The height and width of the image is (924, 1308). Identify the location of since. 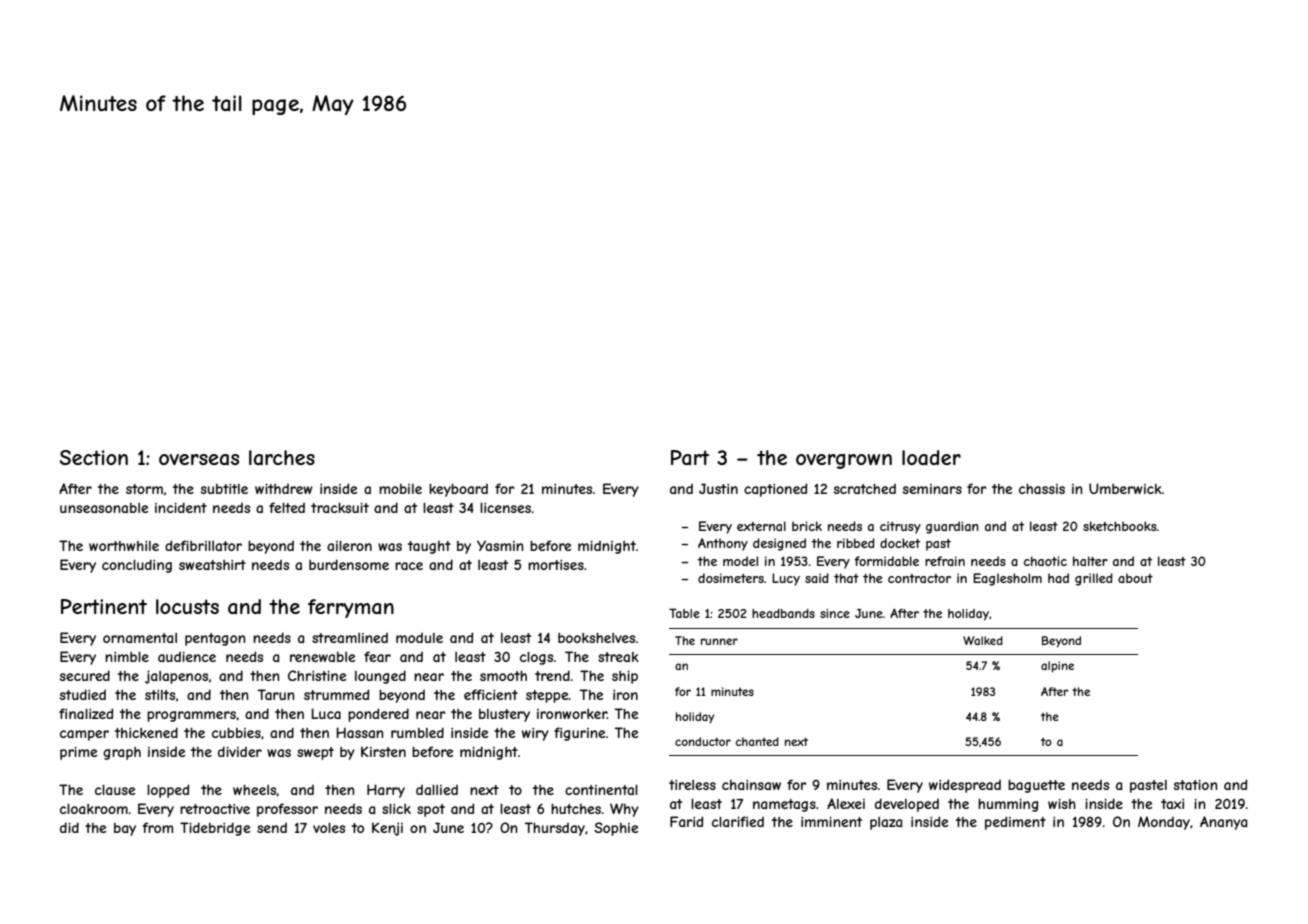
(835, 613).
